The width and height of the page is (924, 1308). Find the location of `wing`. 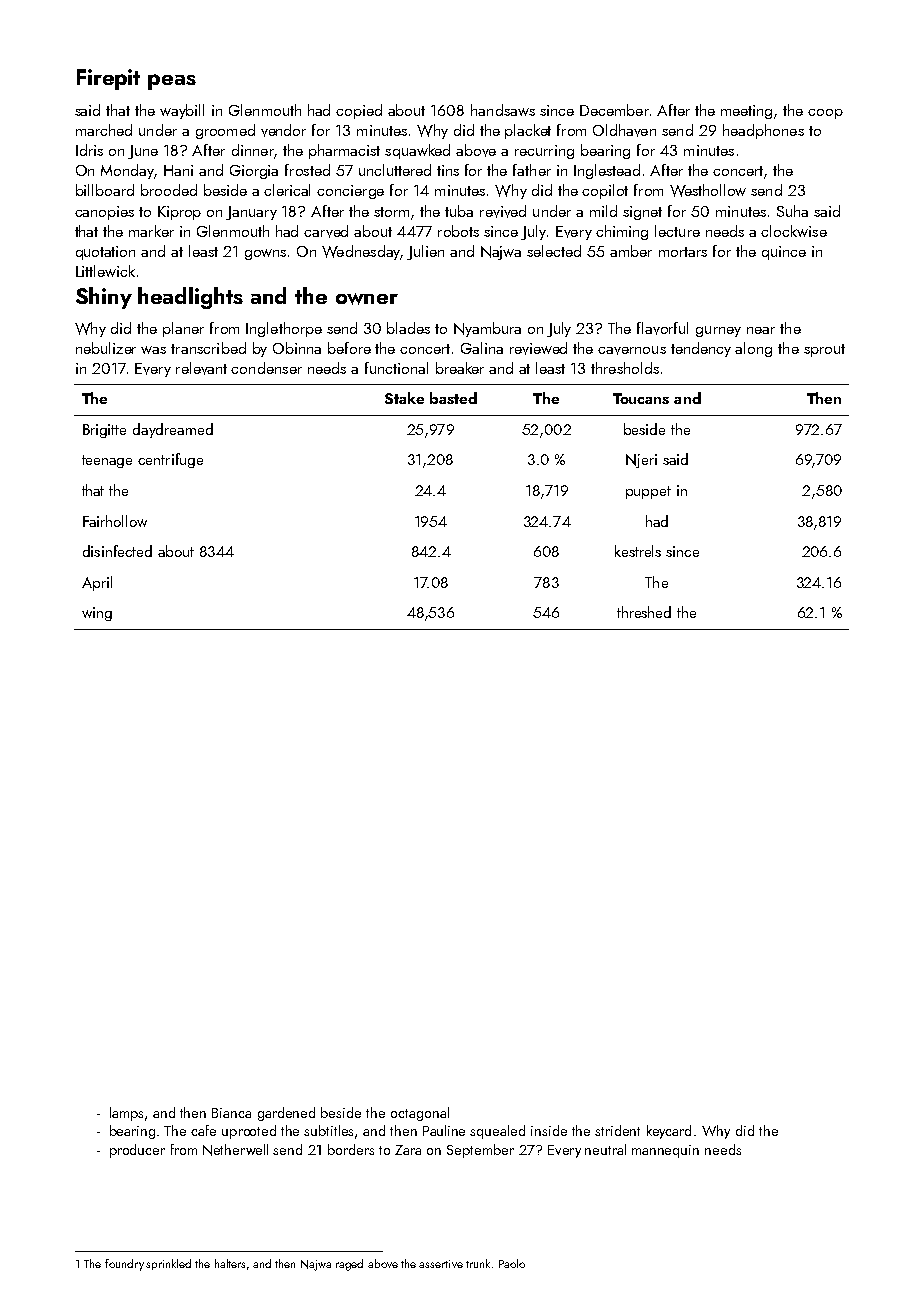

wing is located at coordinates (97, 614).
